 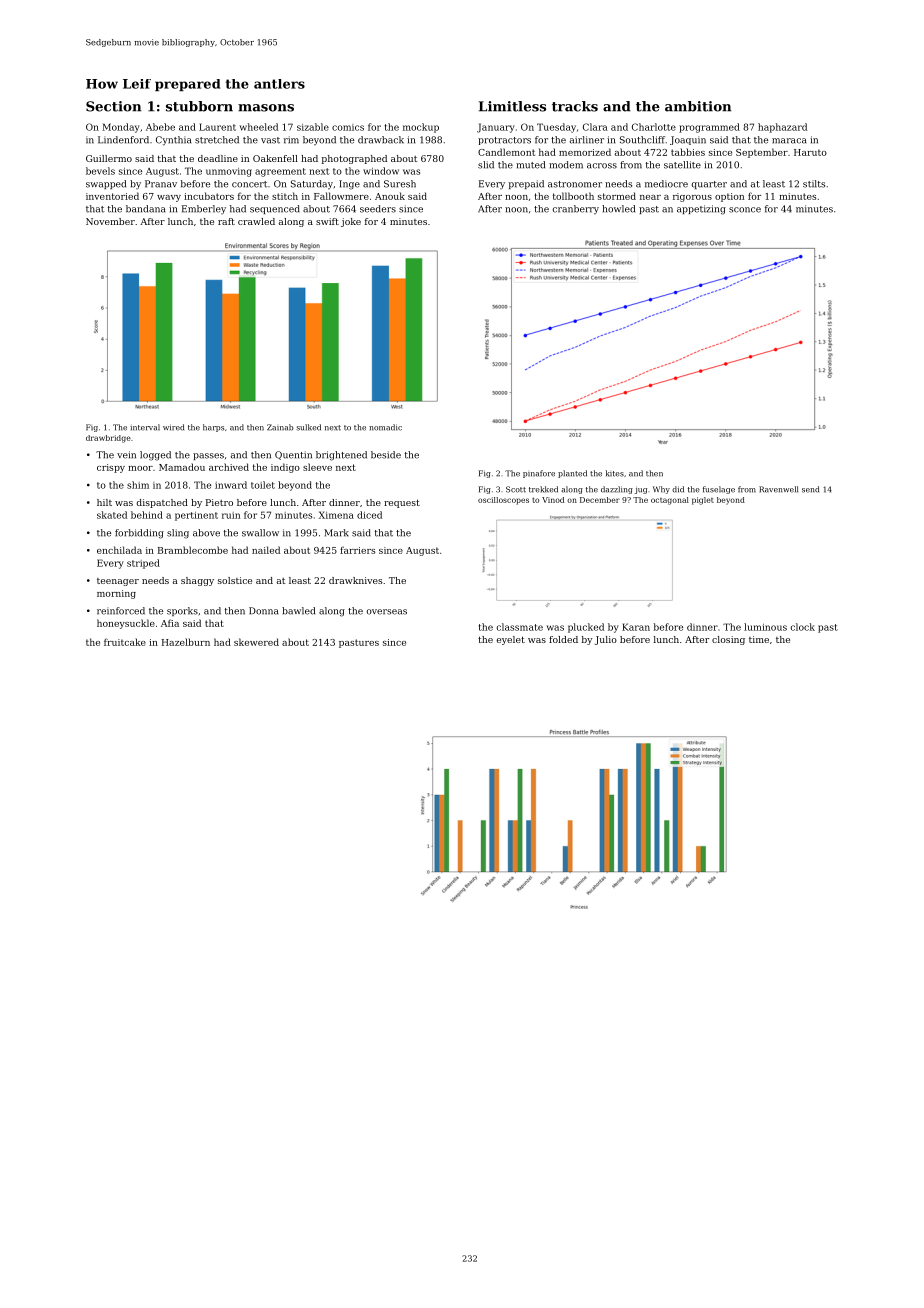 What do you see at coordinates (381, 171) in the screenshot?
I see `window` at bounding box center [381, 171].
